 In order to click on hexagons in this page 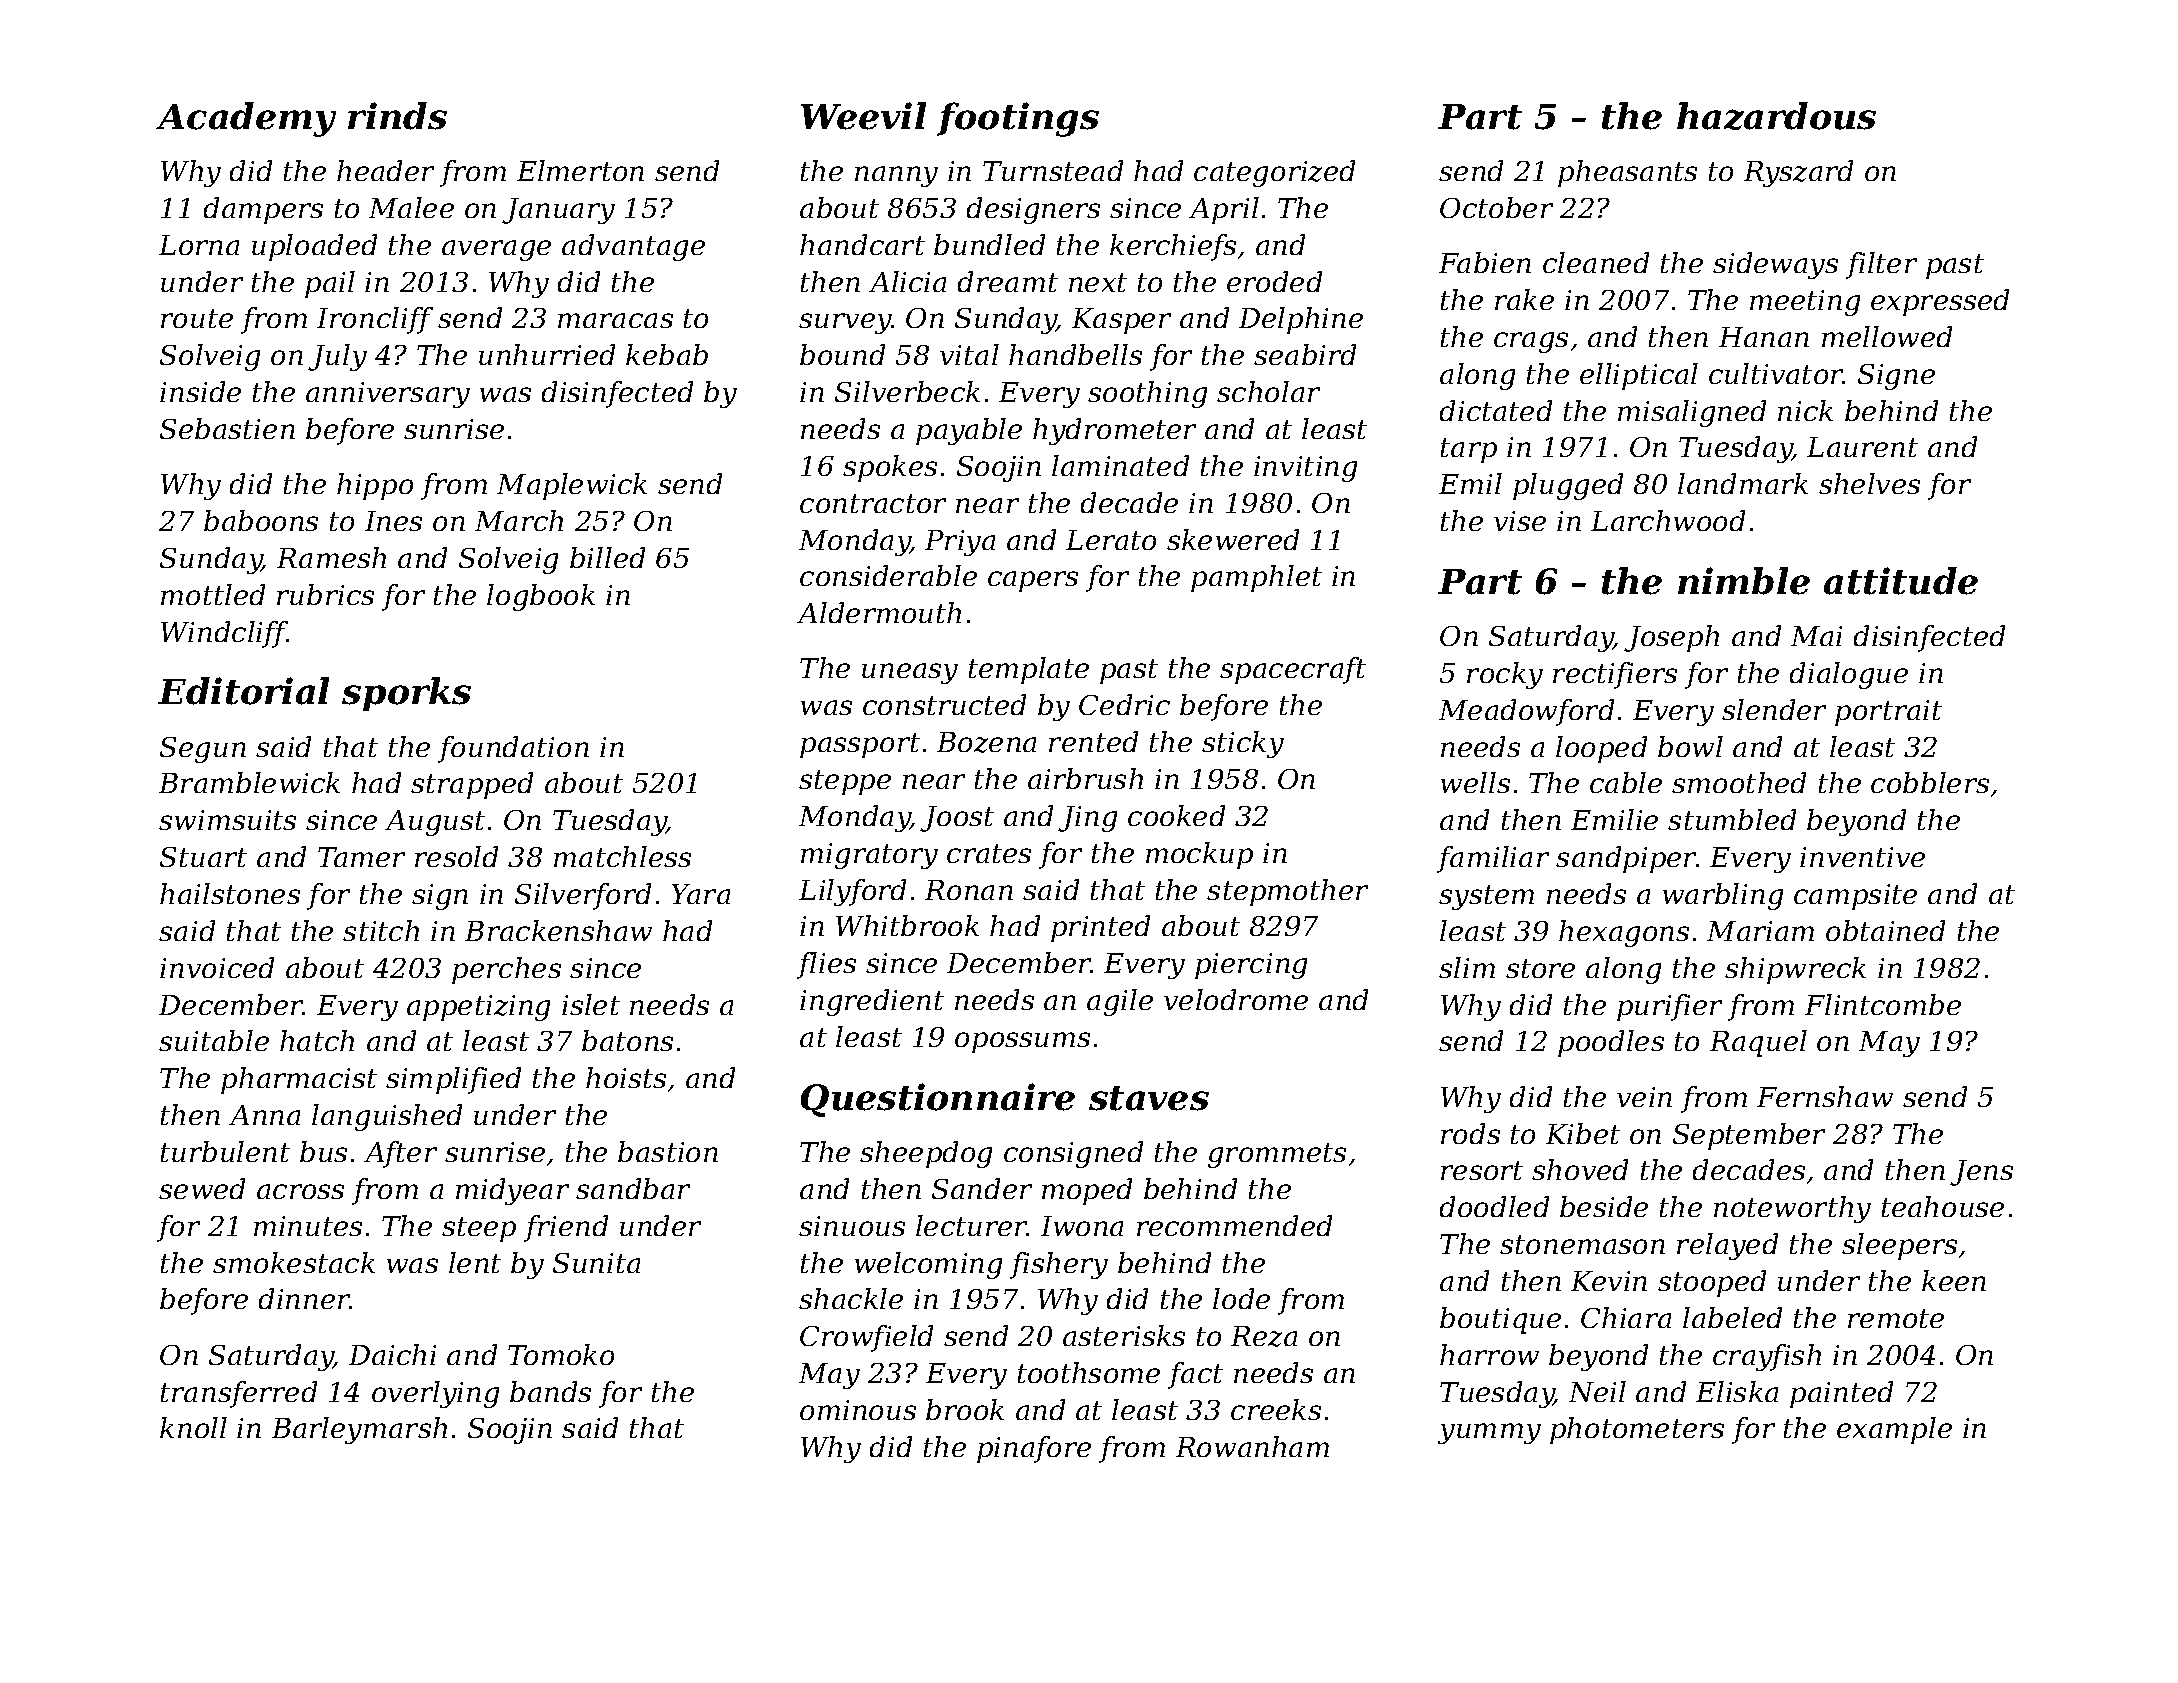, I will do `click(1624, 933)`.
